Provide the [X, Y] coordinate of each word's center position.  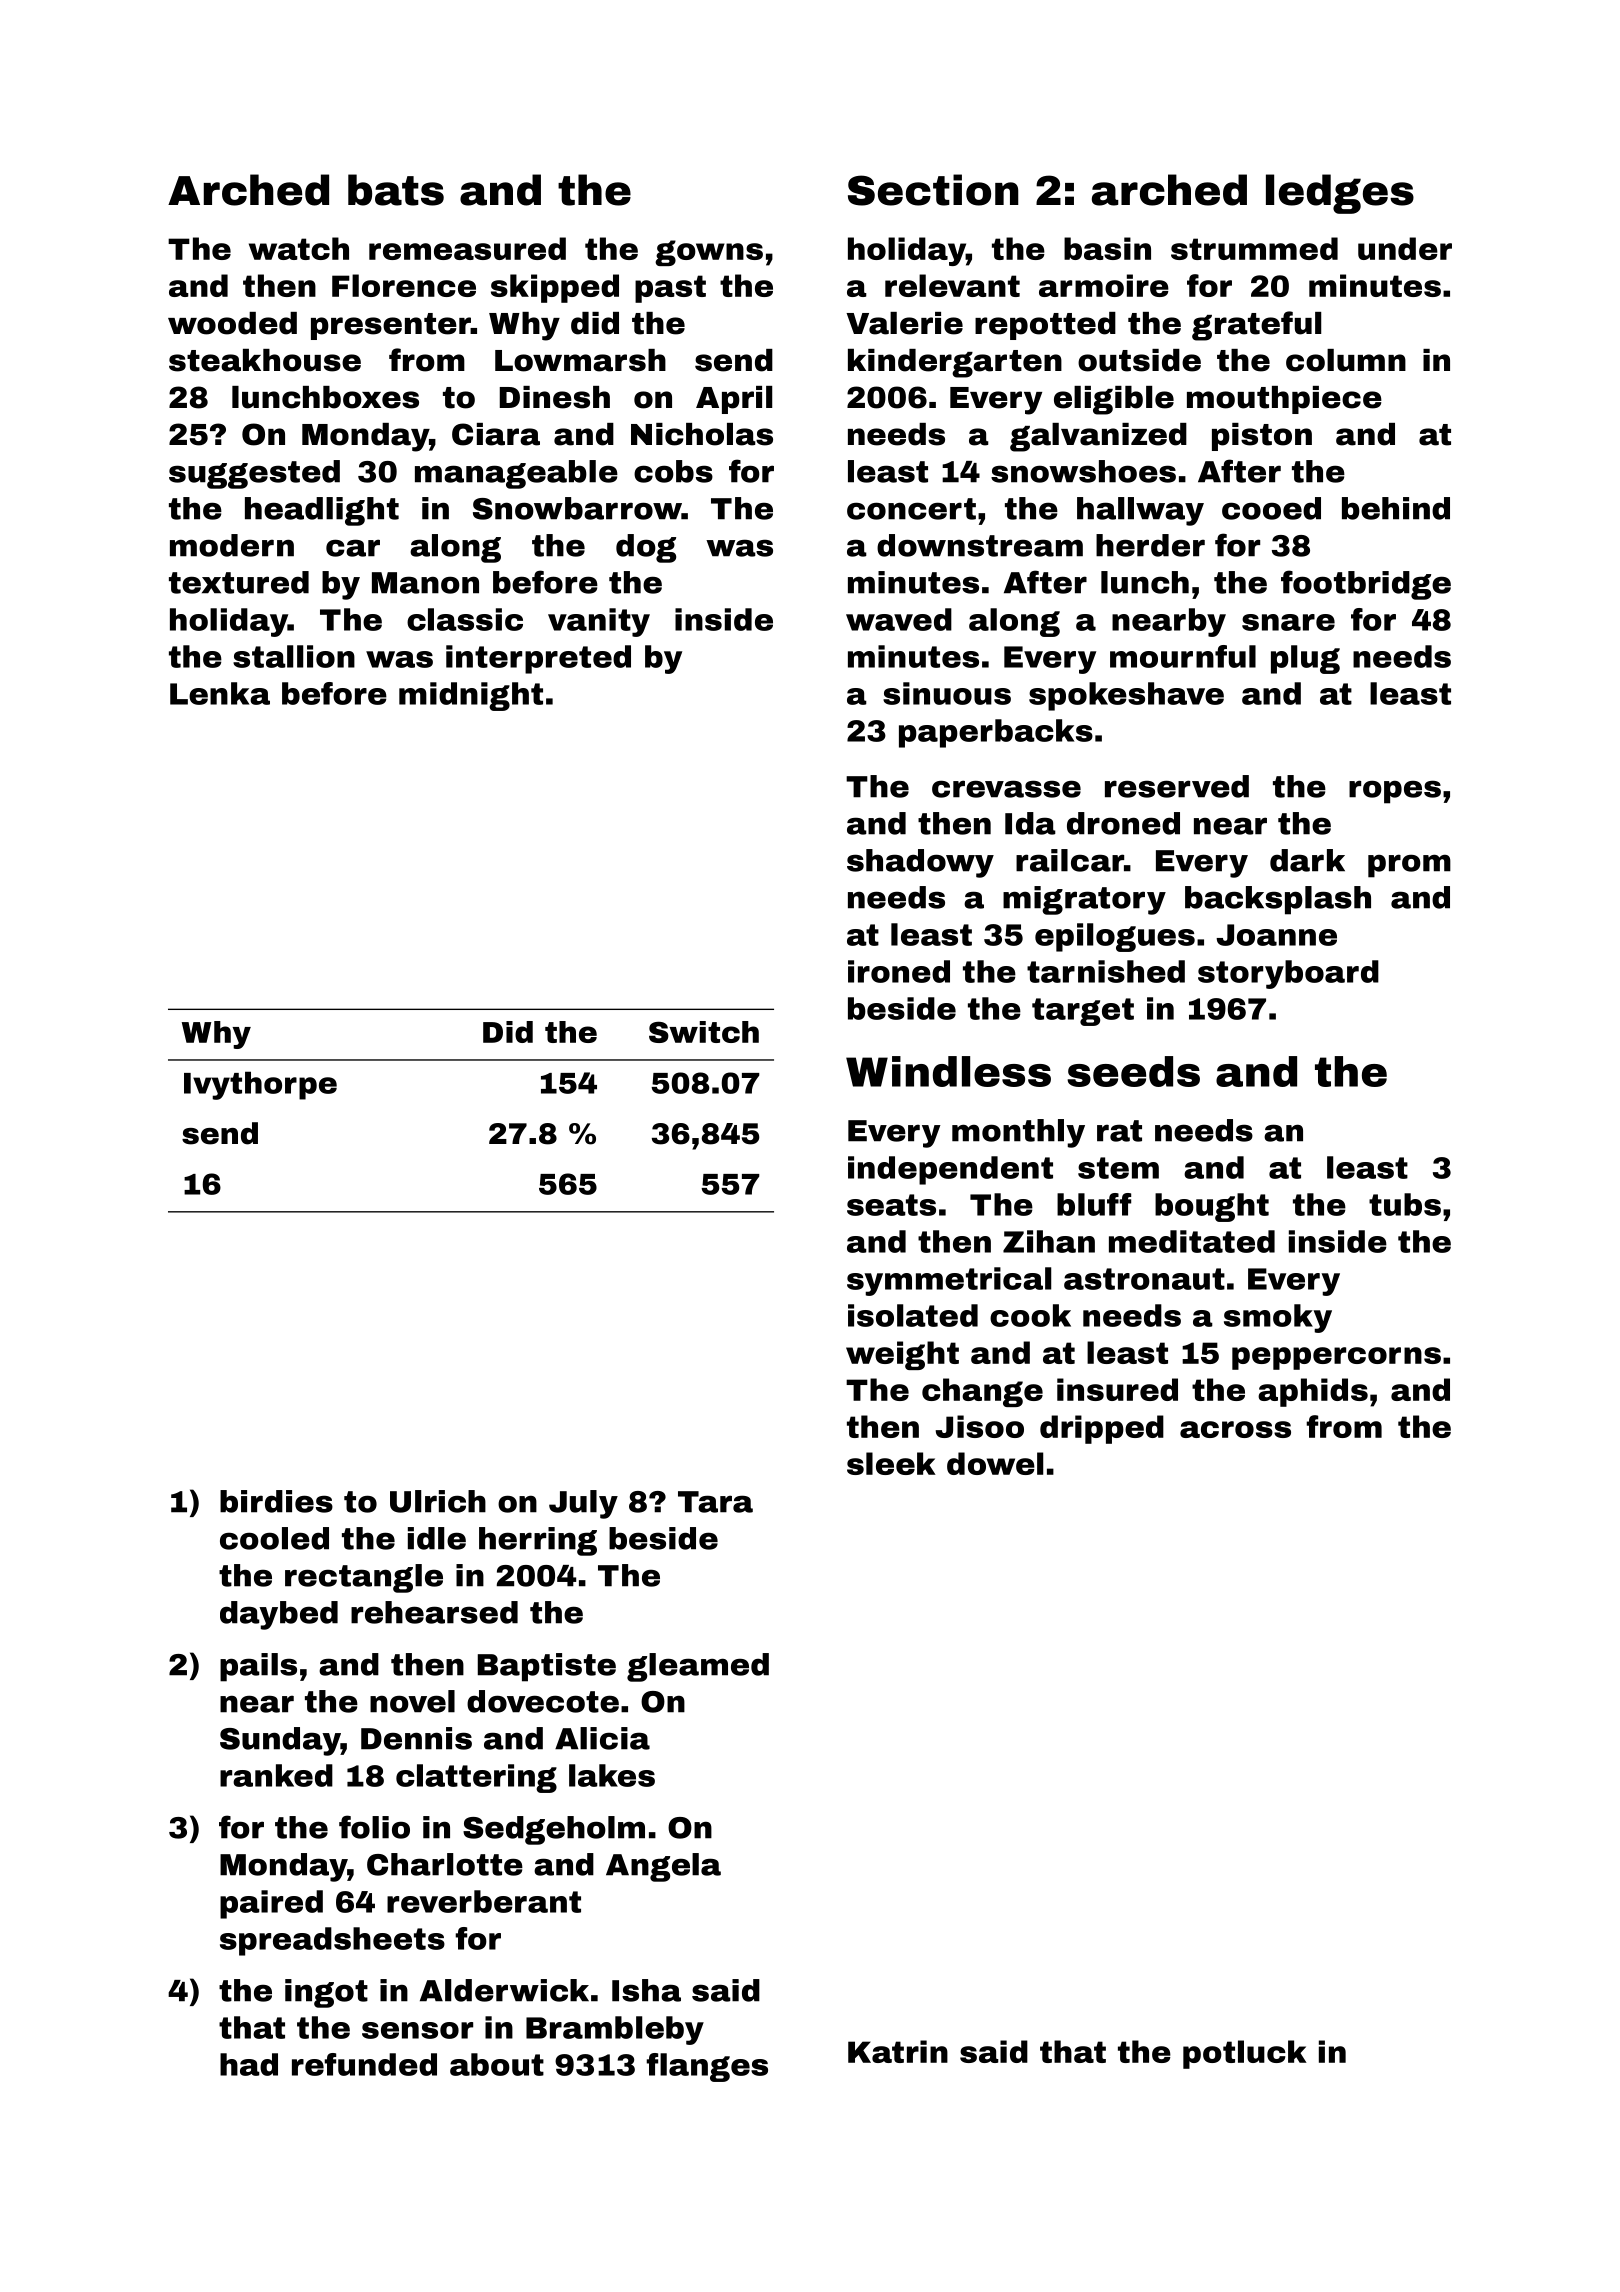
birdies [276, 1501]
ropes [1395, 792]
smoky [1278, 1318]
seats [891, 1205]
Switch [704, 1032]
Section [933, 190]
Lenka [220, 693]
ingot [326, 1993]
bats [396, 190]
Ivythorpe [260, 1085]
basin [1107, 248]
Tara [715, 1502]
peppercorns [1336, 1358]
